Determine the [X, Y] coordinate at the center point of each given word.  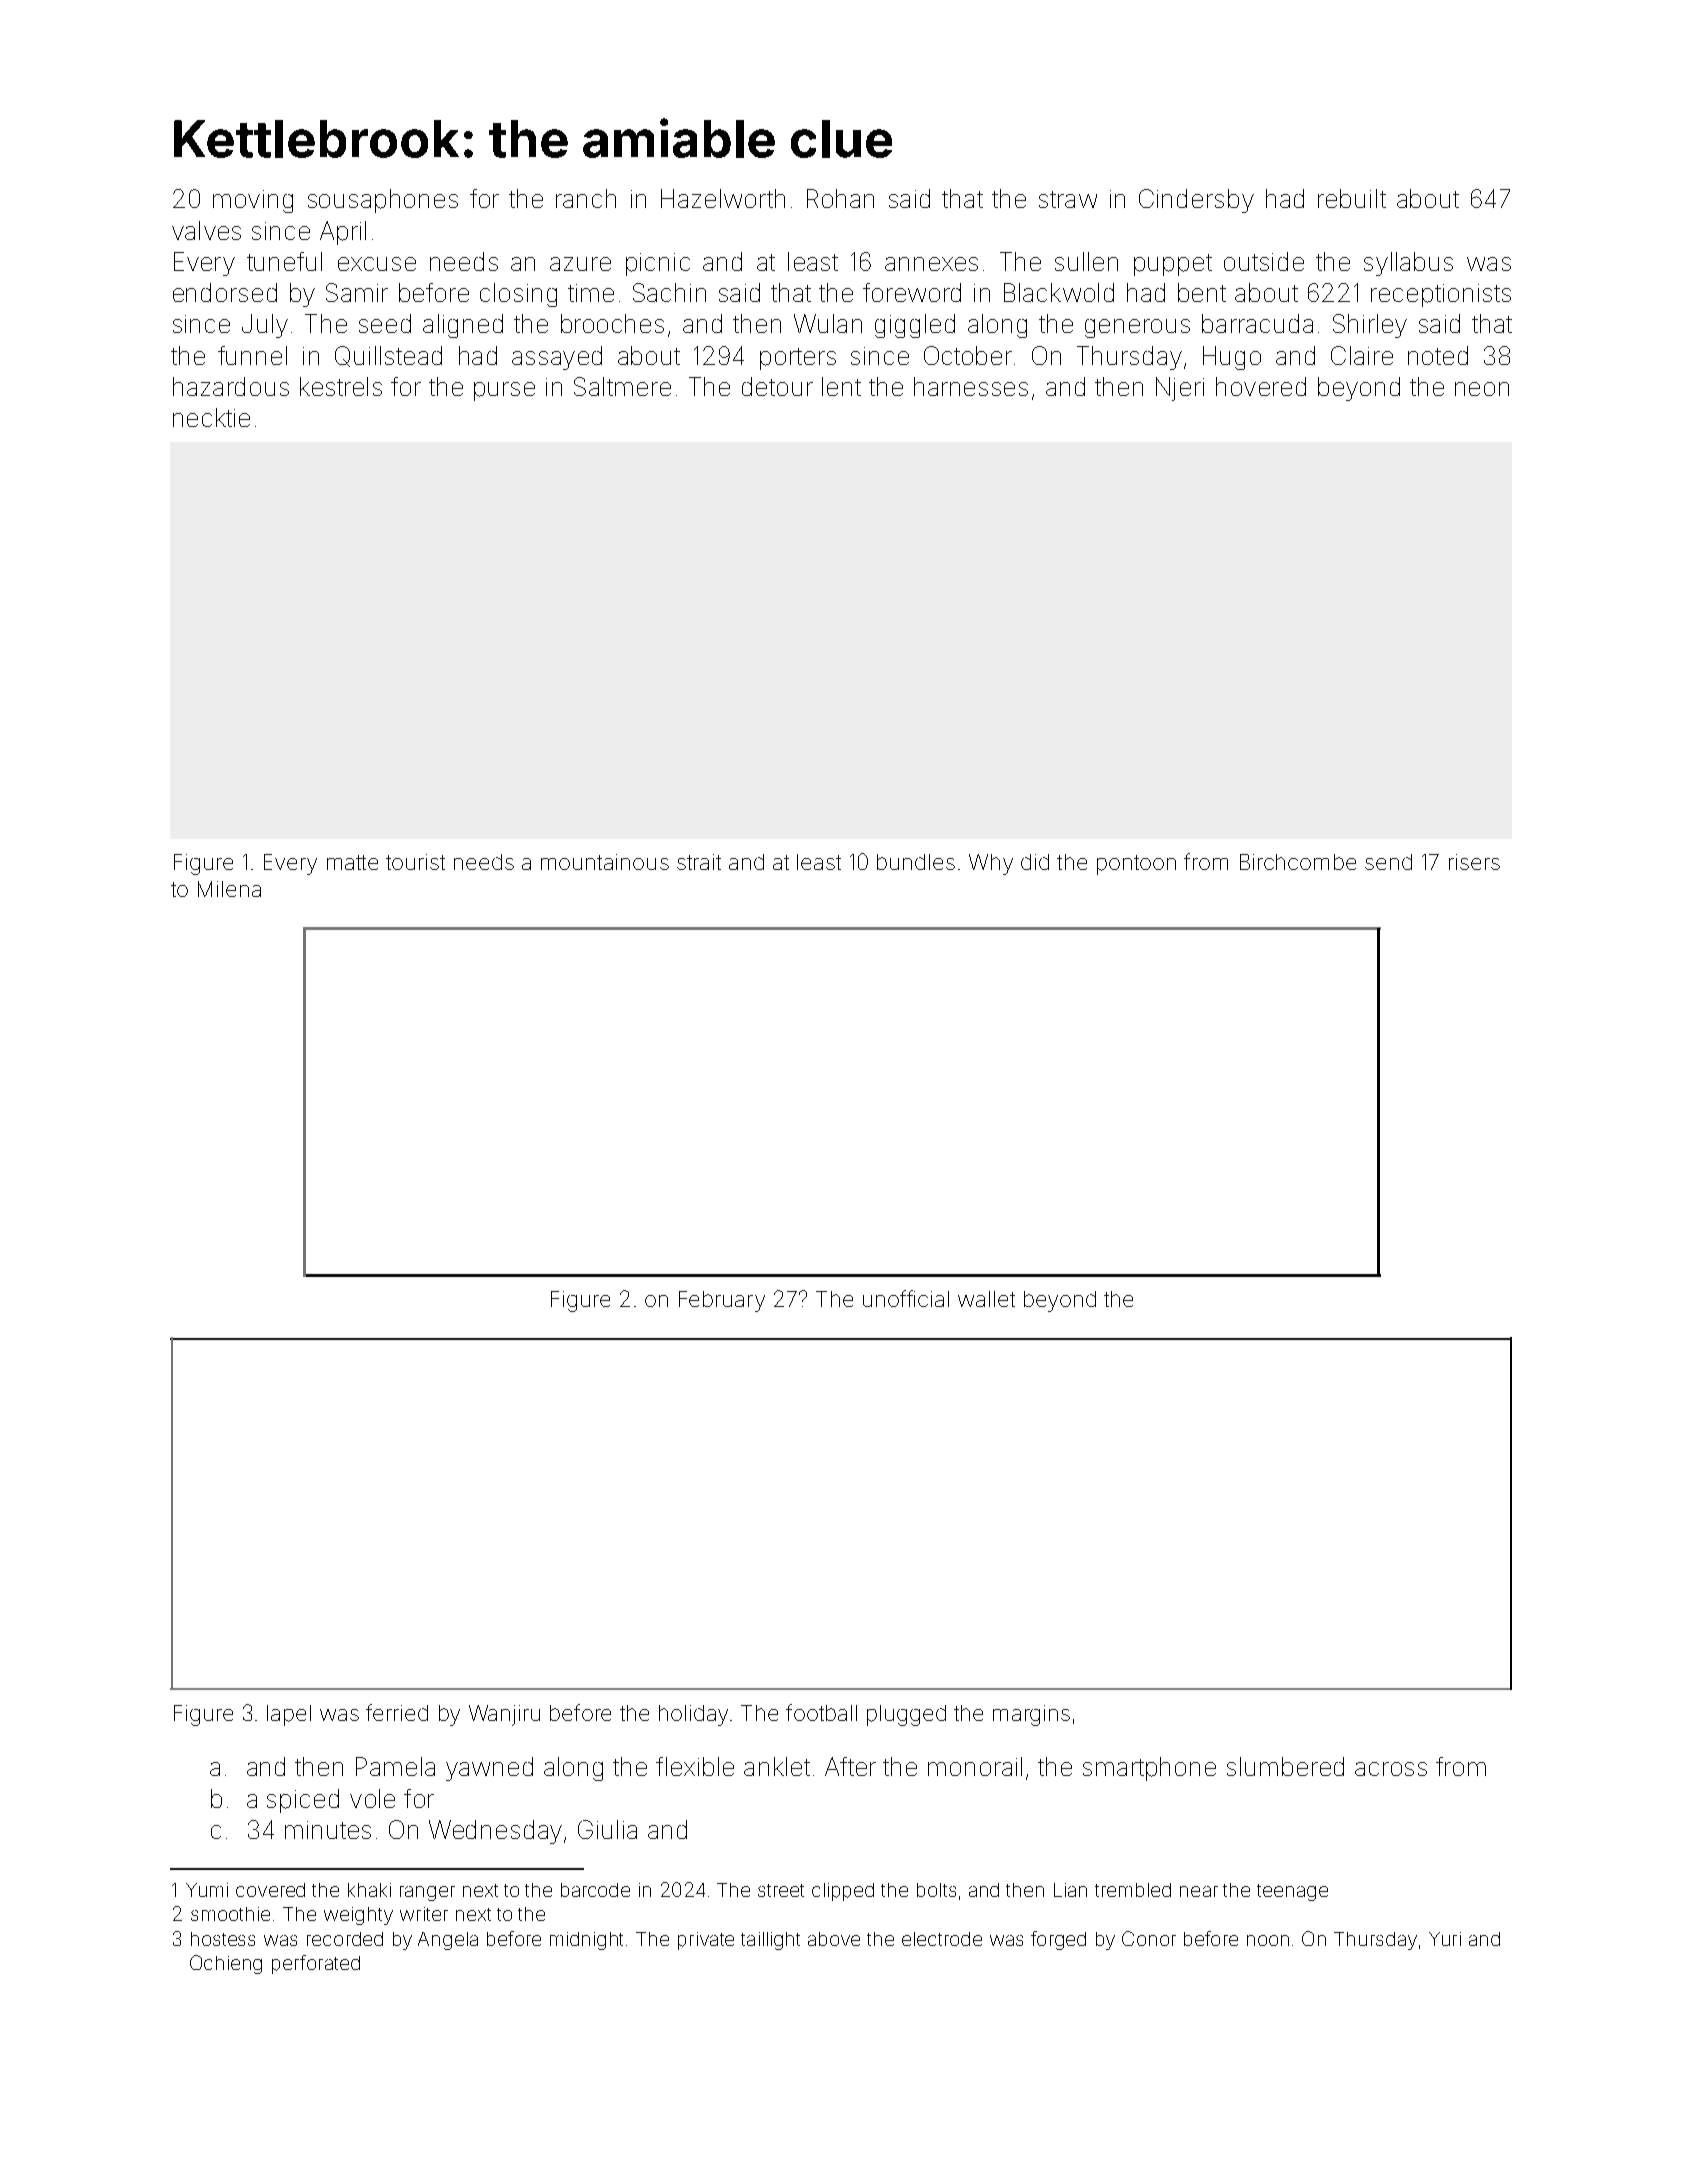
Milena [229, 889]
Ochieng [226, 1964]
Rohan [840, 198]
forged [1058, 1940]
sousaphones [383, 201]
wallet [986, 1299]
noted [1438, 355]
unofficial [906, 1298]
